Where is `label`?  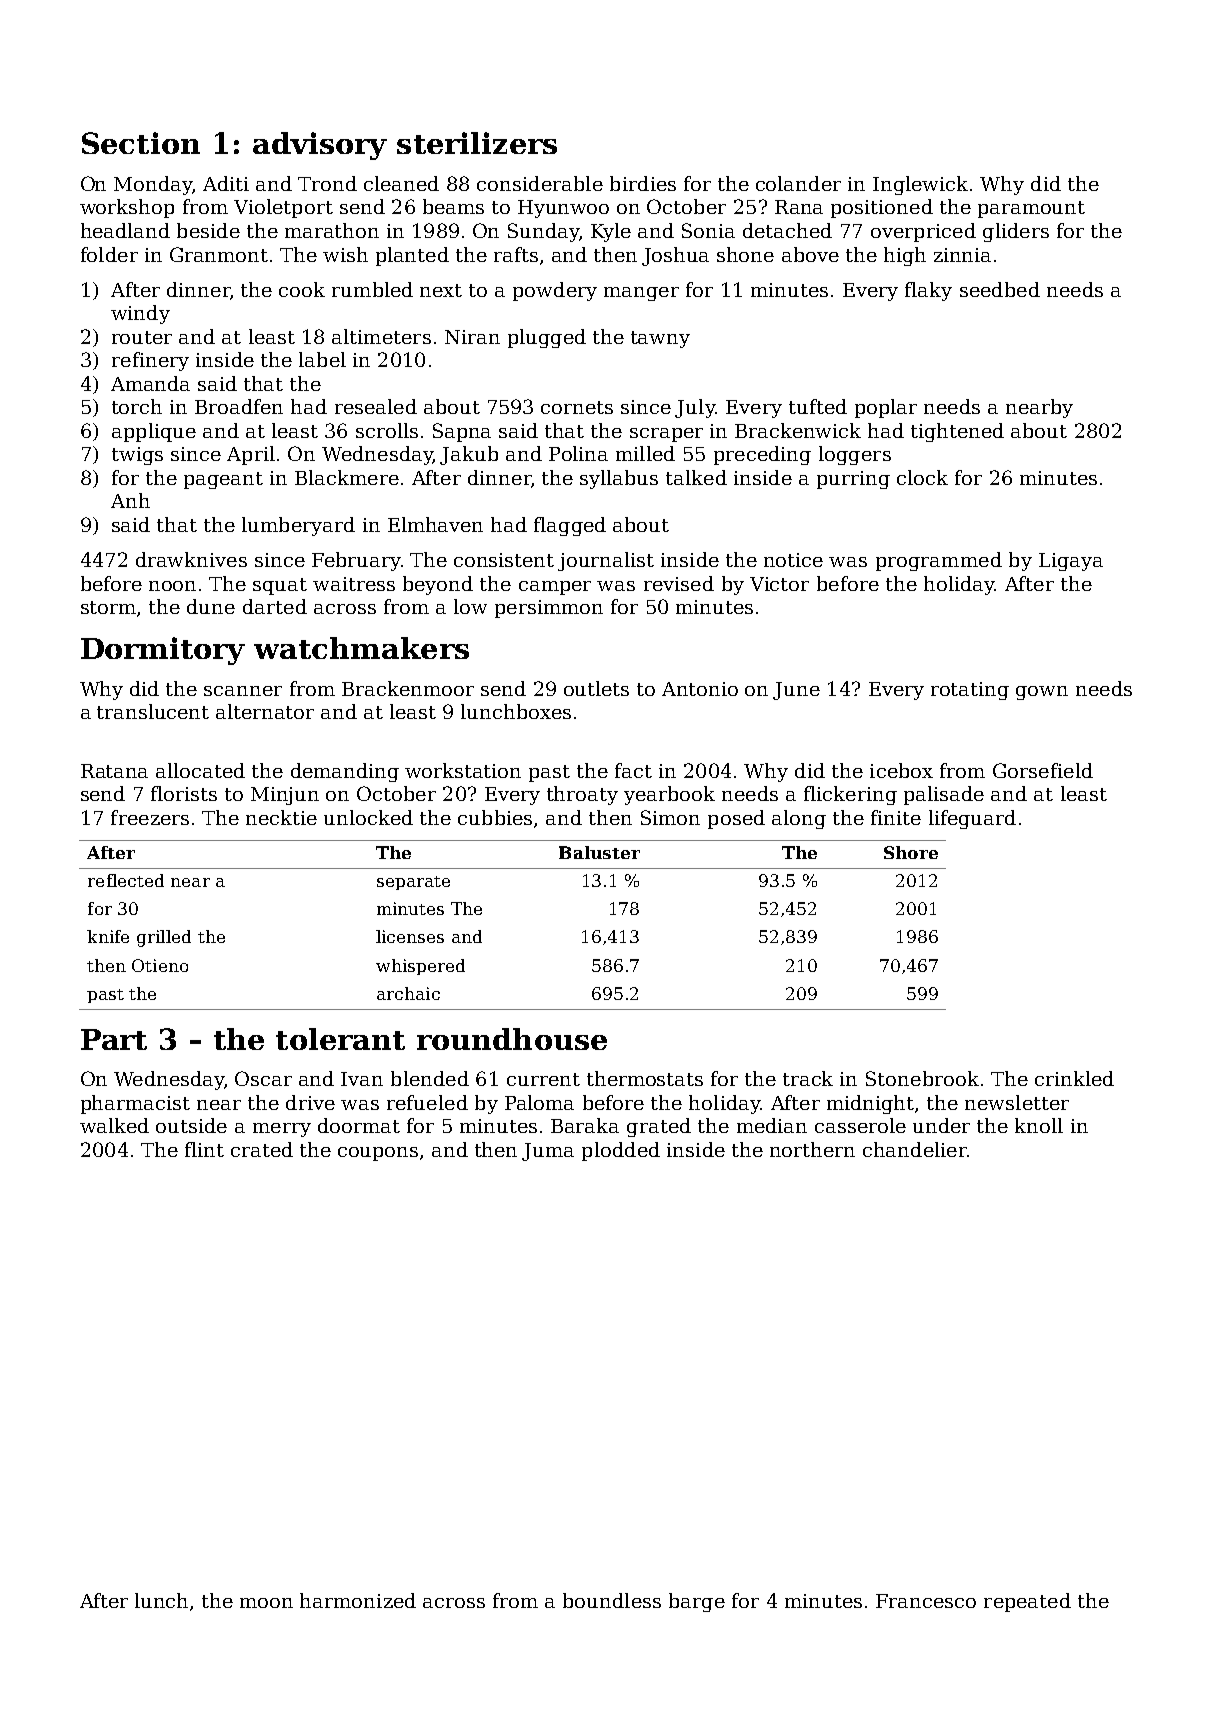
label is located at coordinates (322, 359).
